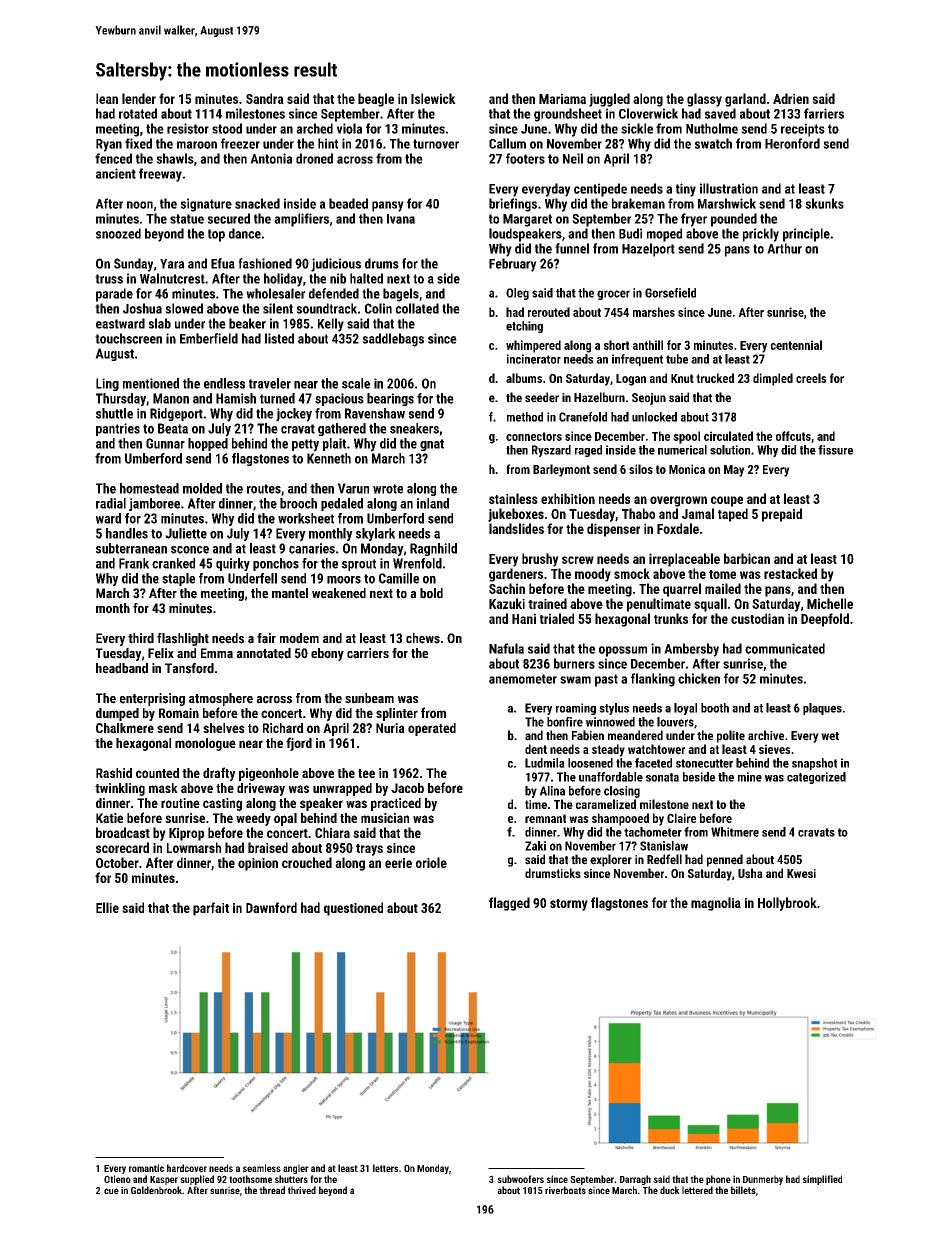  What do you see at coordinates (787, 904) in the image?
I see `Hollybrook` at bounding box center [787, 904].
